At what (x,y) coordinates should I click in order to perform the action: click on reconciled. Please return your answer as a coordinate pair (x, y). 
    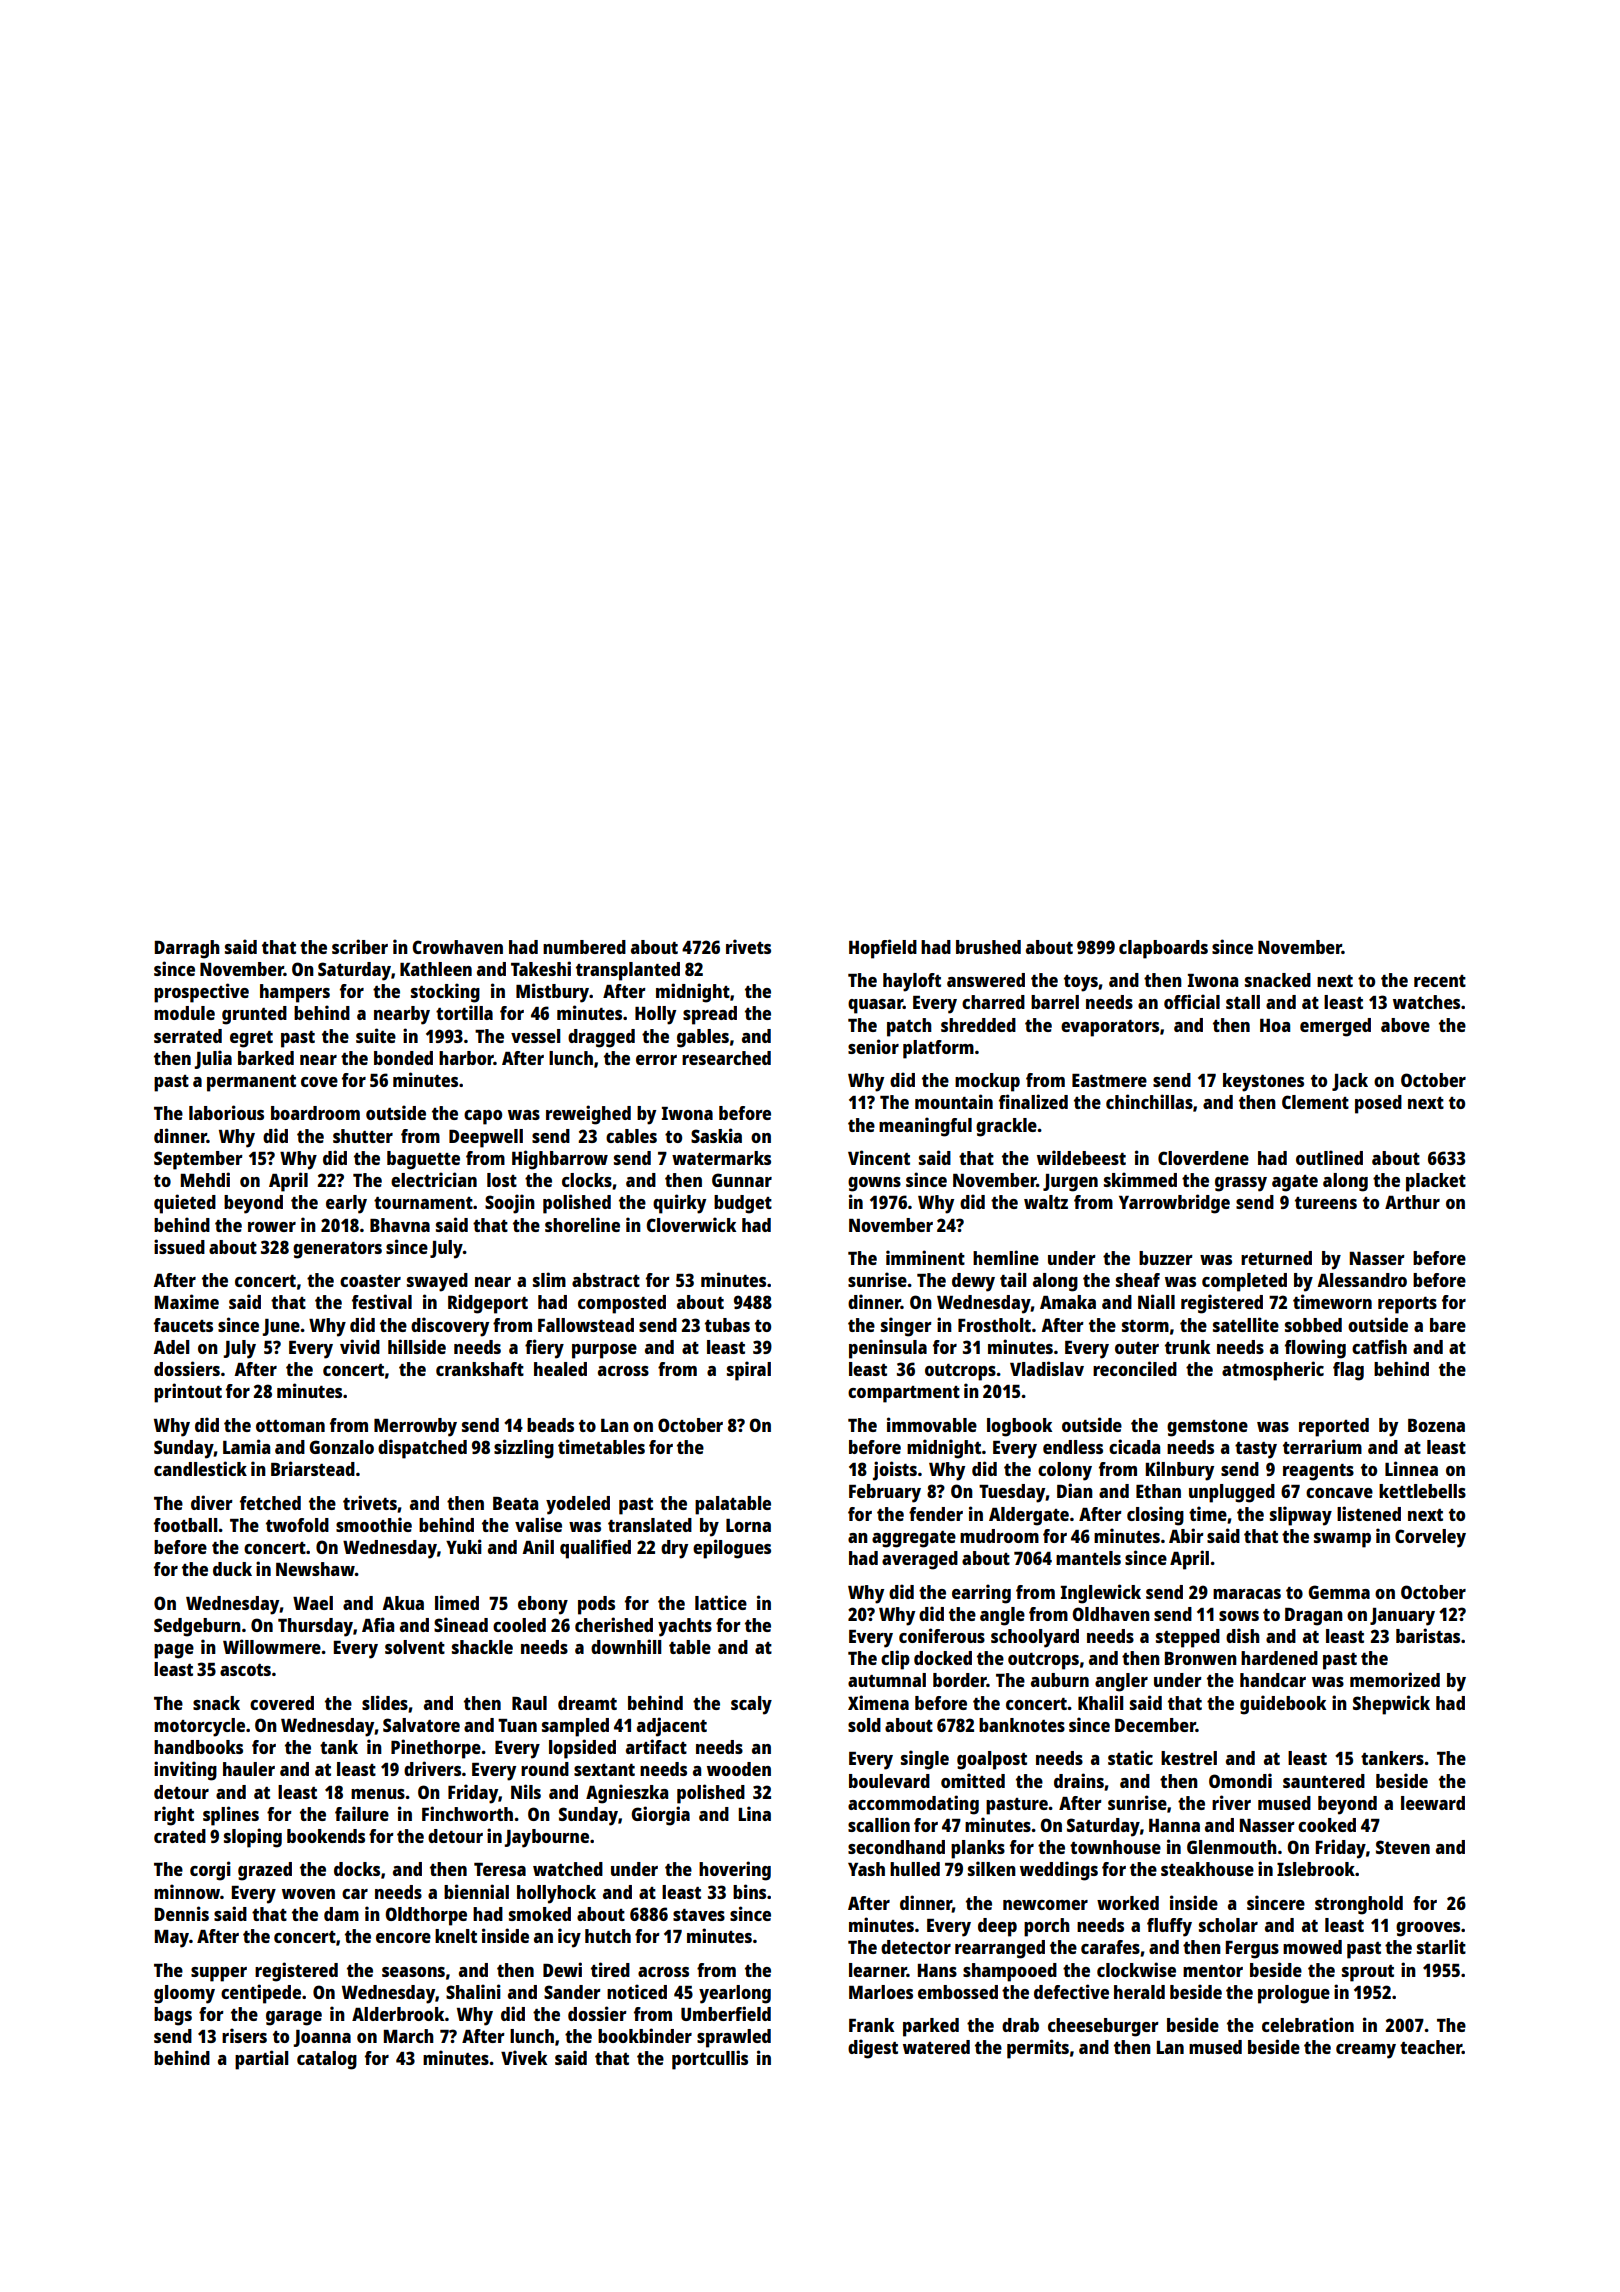
    Looking at the image, I should click on (1135, 1368).
